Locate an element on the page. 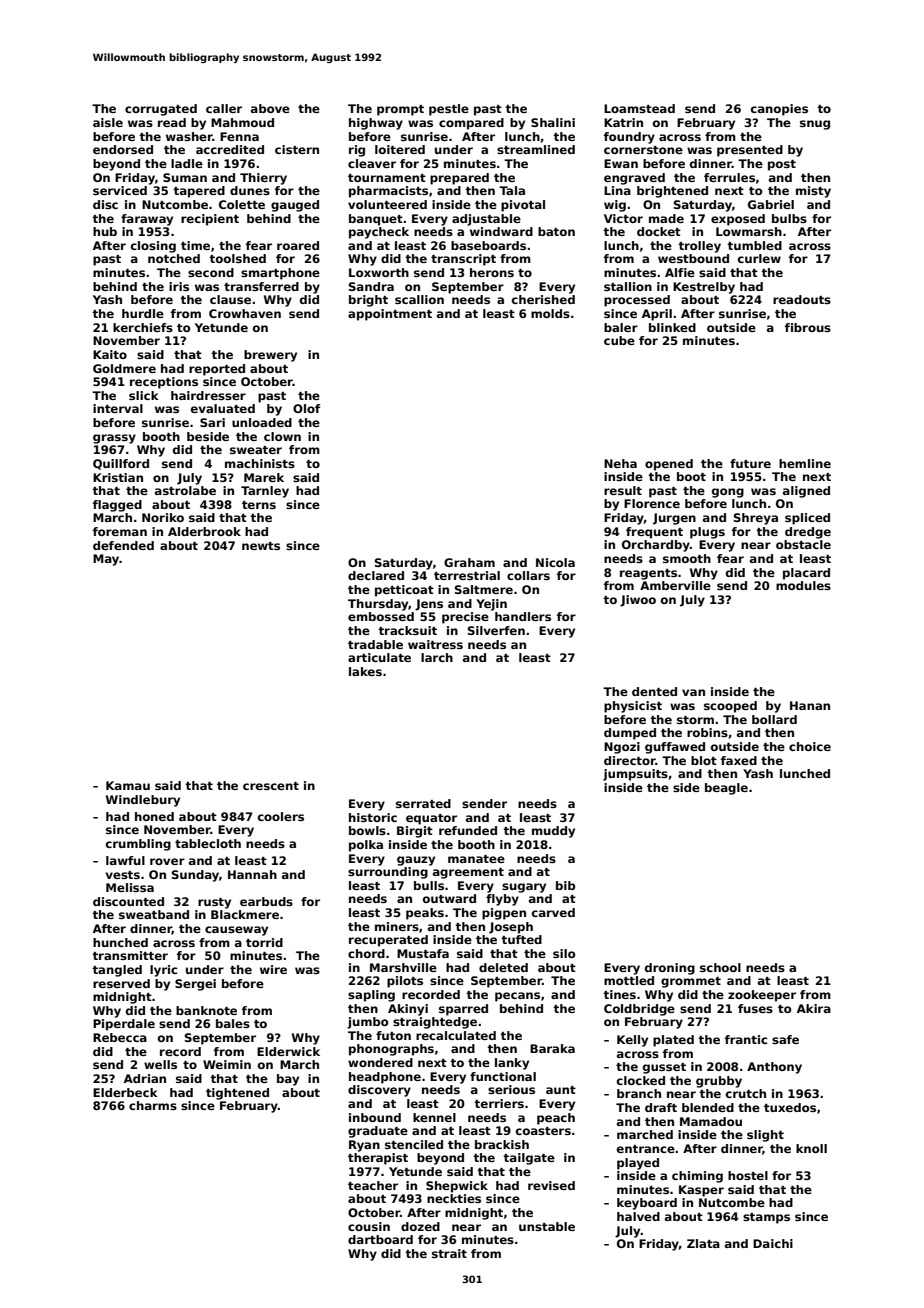  Elderbeck is located at coordinates (125, 1092).
